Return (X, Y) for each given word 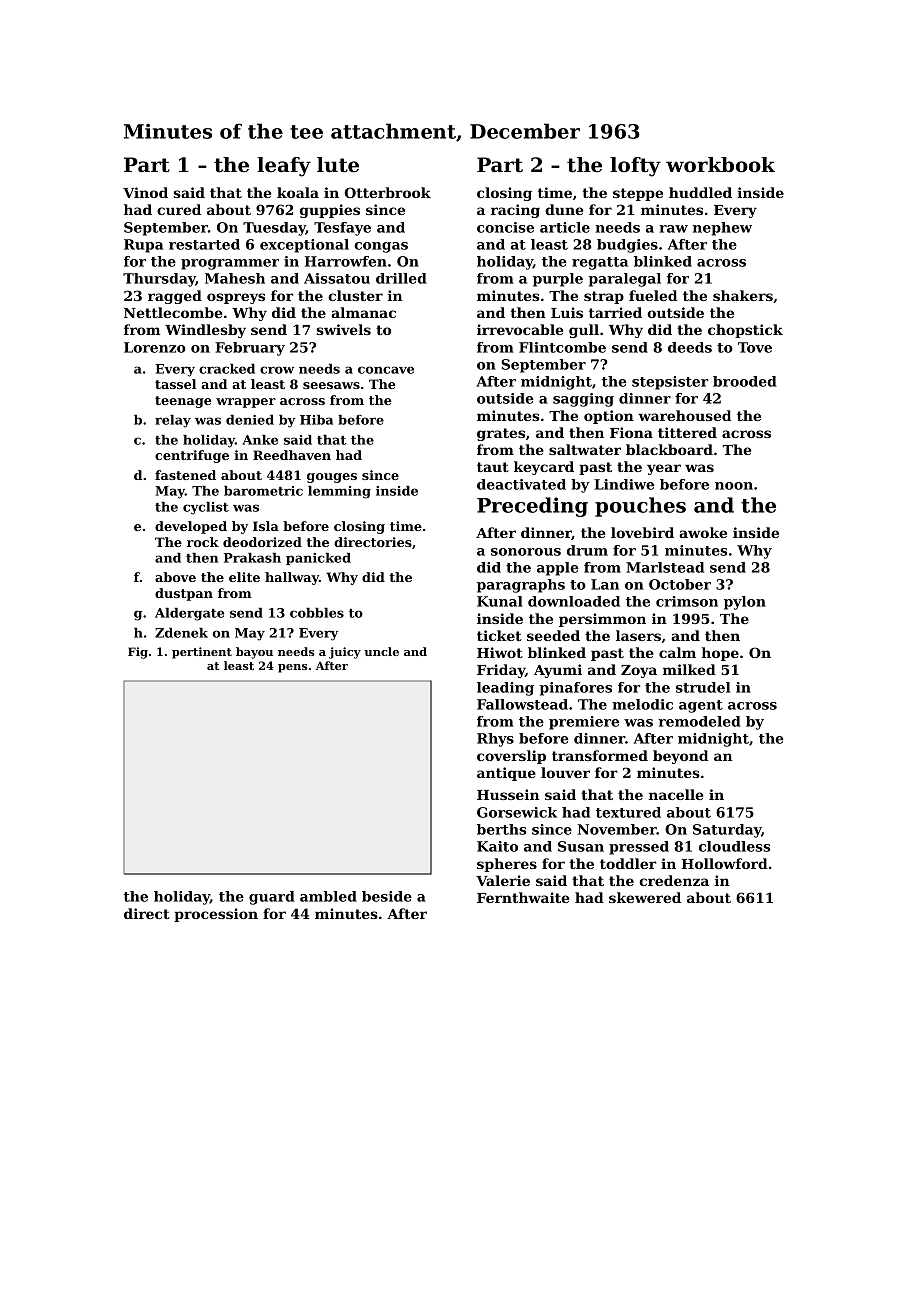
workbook (720, 165)
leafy (284, 167)
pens (293, 668)
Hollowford (725, 863)
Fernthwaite (523, 897)
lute (338, 165)
